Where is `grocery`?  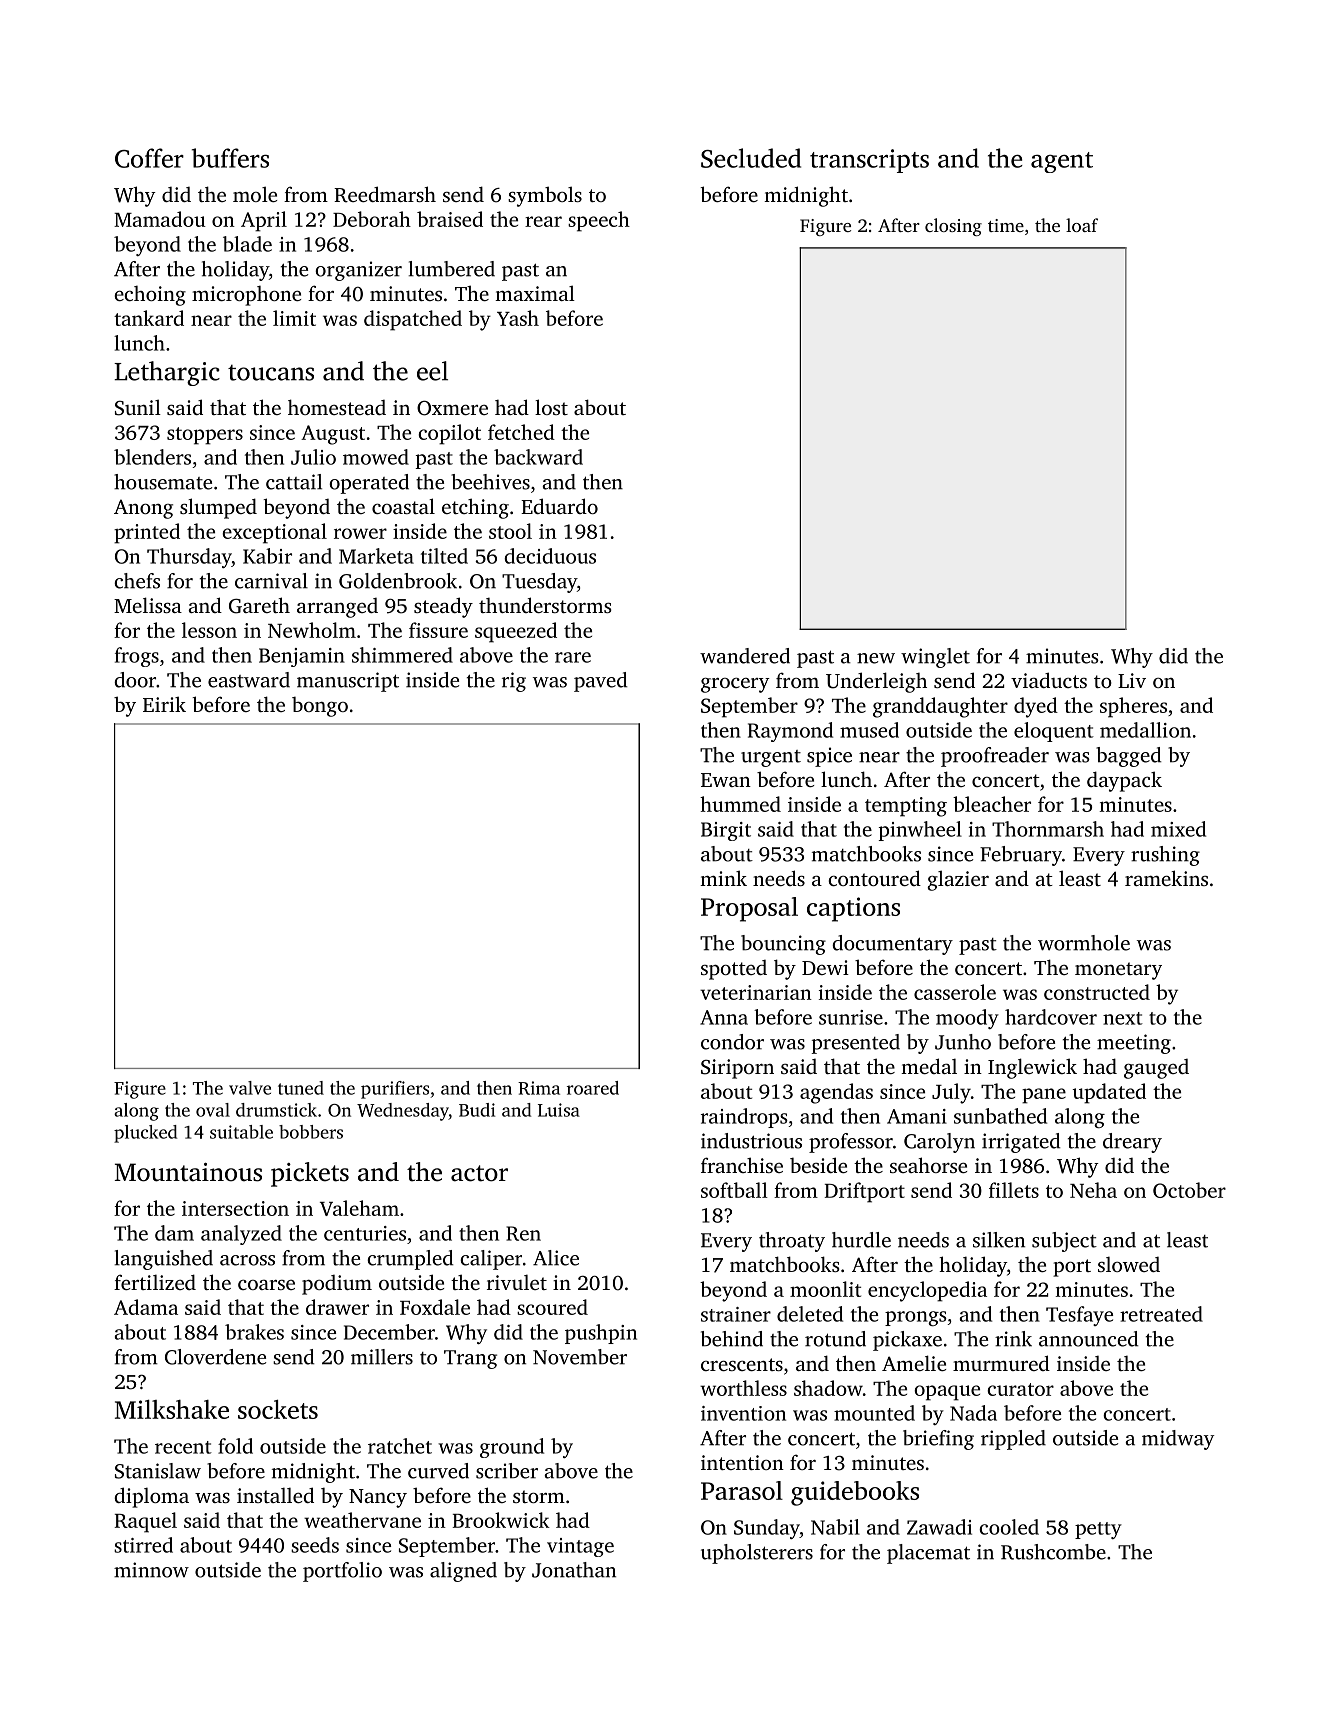 grocery is located at coordinates (735, 685).
